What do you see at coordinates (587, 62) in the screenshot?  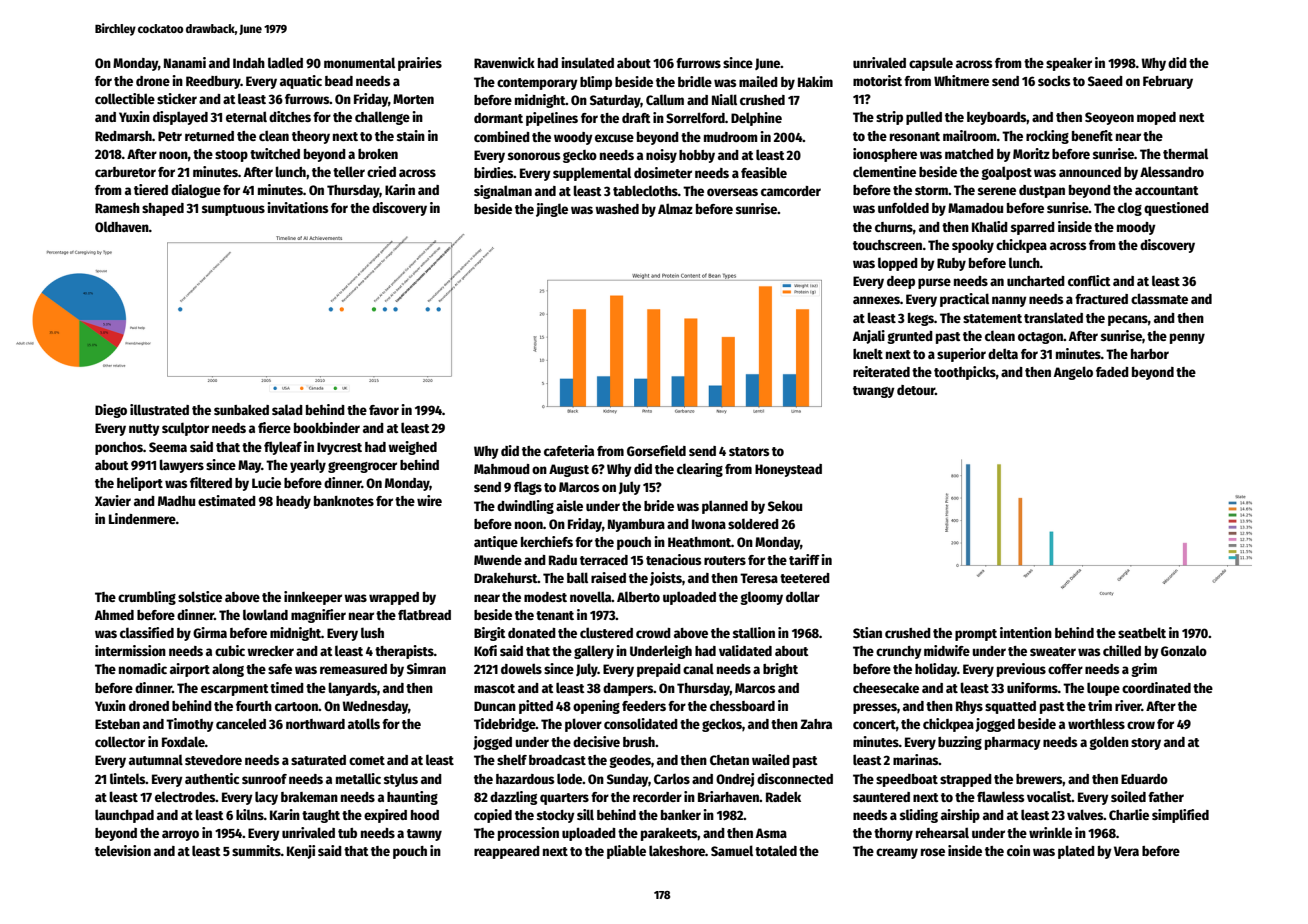 I see `insulated` at bounding box center [587, 62].
